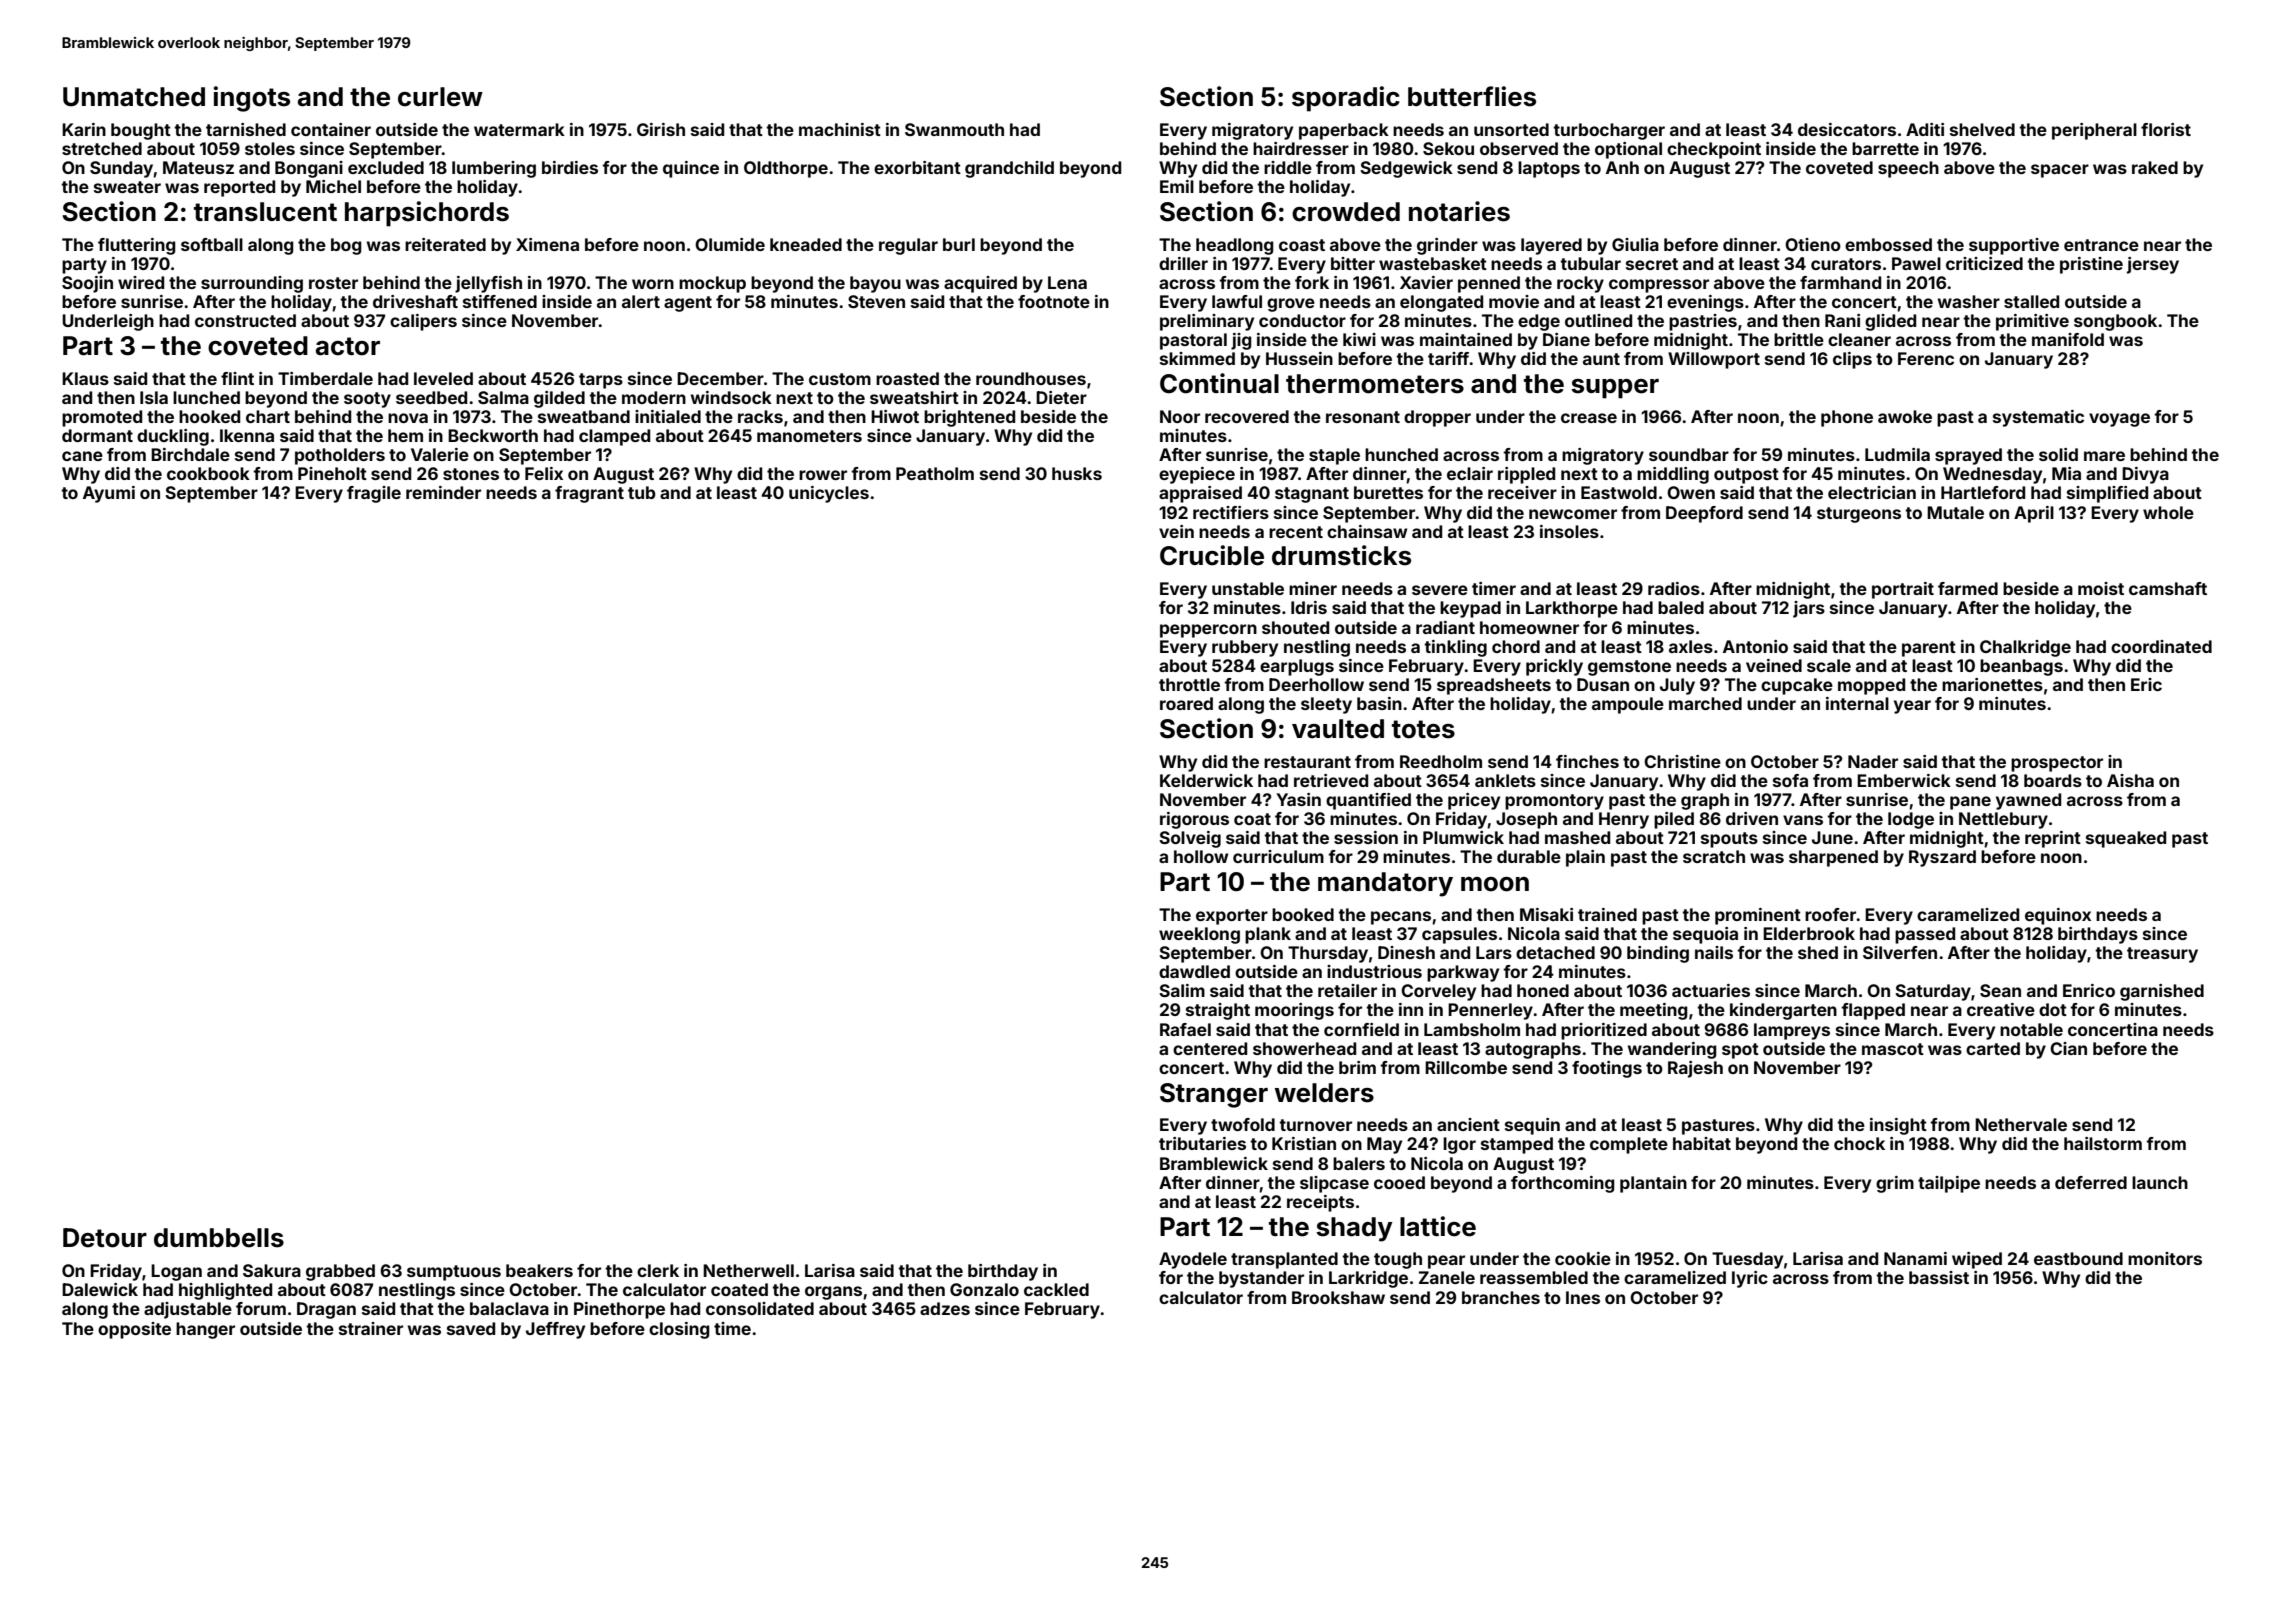 The width and height of the image is (2282, 1614). Describe the element at coordinates (1199, 935) in the image. I see `weeklong` at that location.
